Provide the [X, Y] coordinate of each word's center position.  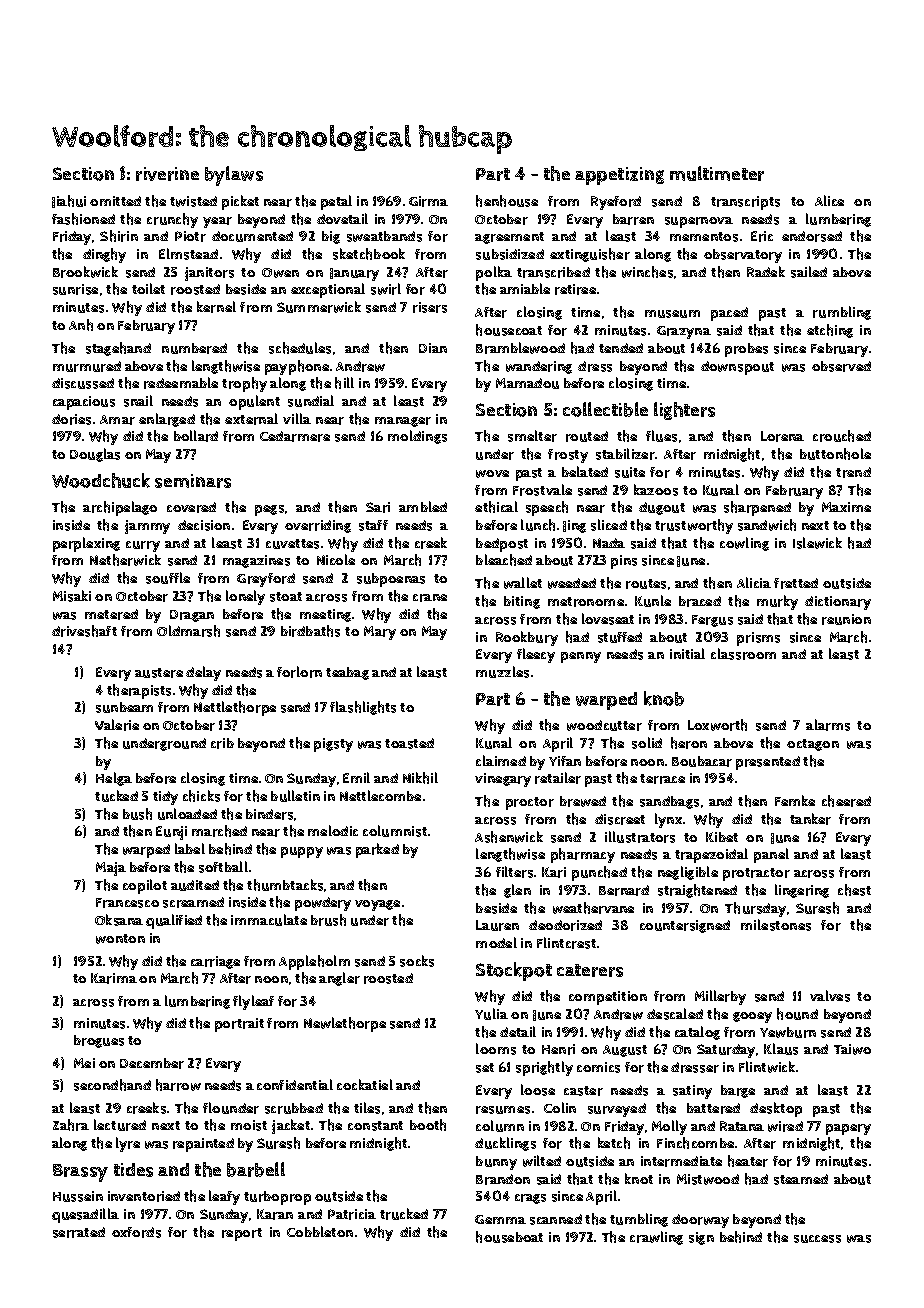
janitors [209, 274]
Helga [114, 779]
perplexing [86, 544]
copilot [145, 886]
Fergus [712, 621]
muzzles [502, 672]
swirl [386, 289]
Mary [380, 633]
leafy [224, 1197]
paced [729, 314]
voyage [377, 905]
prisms [758, 639]
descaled [675, 1014]
